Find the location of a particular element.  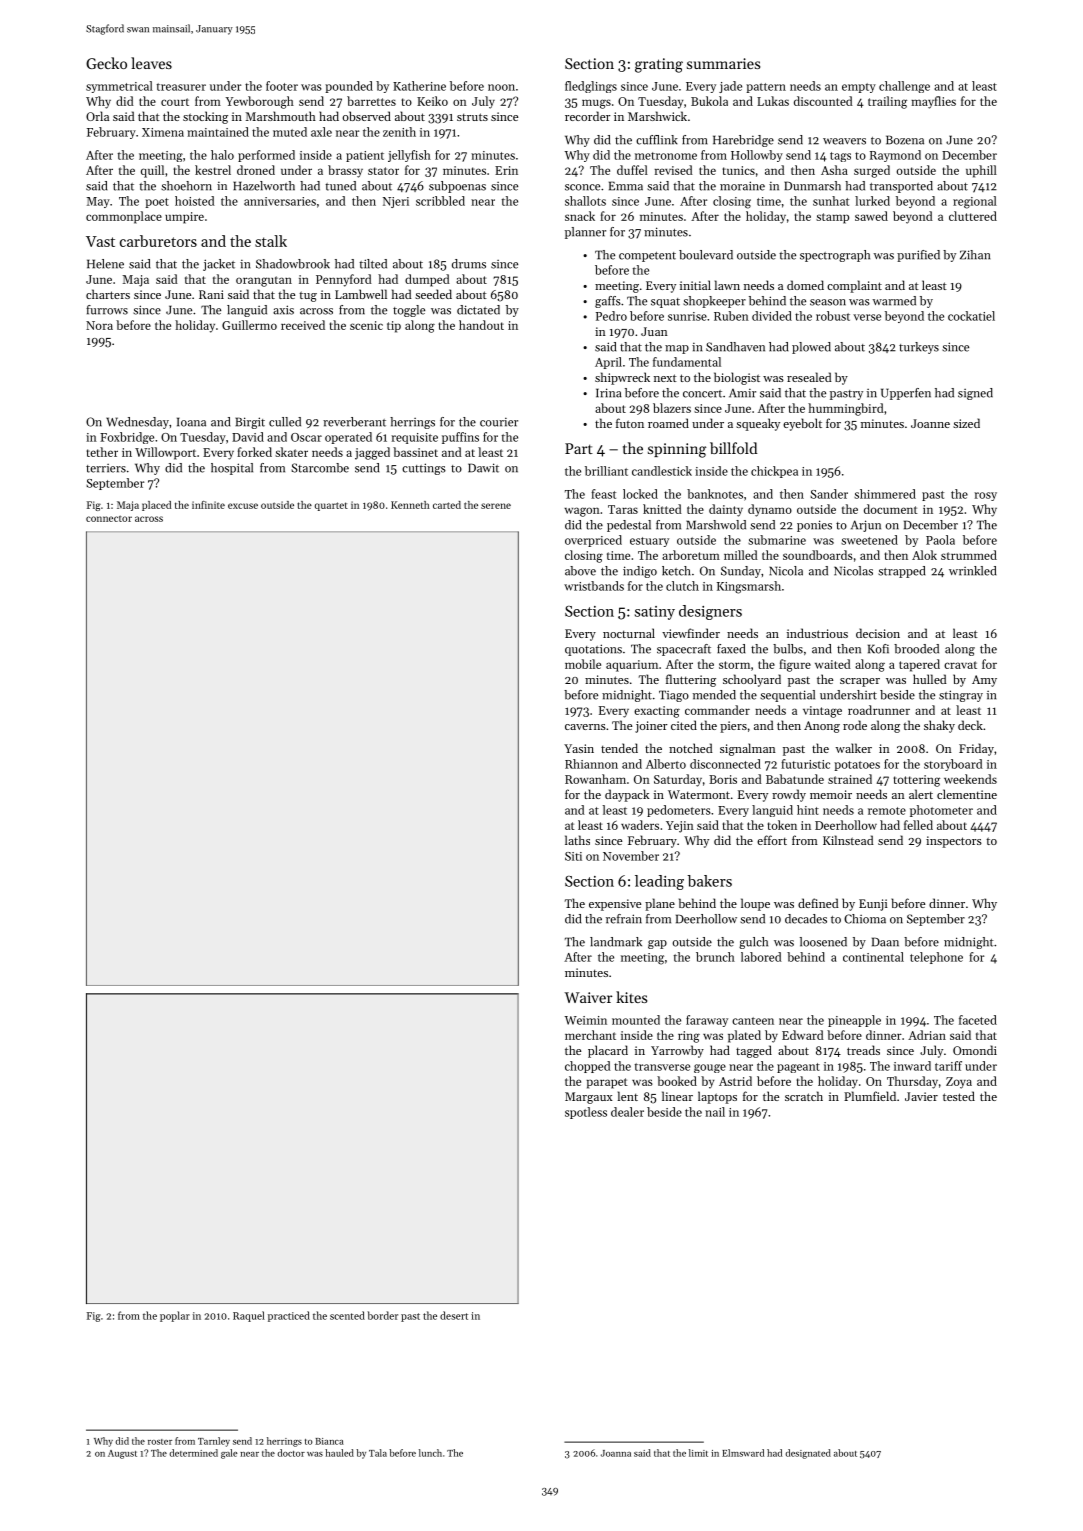

spotless is located at coordinates (586, 1113).
